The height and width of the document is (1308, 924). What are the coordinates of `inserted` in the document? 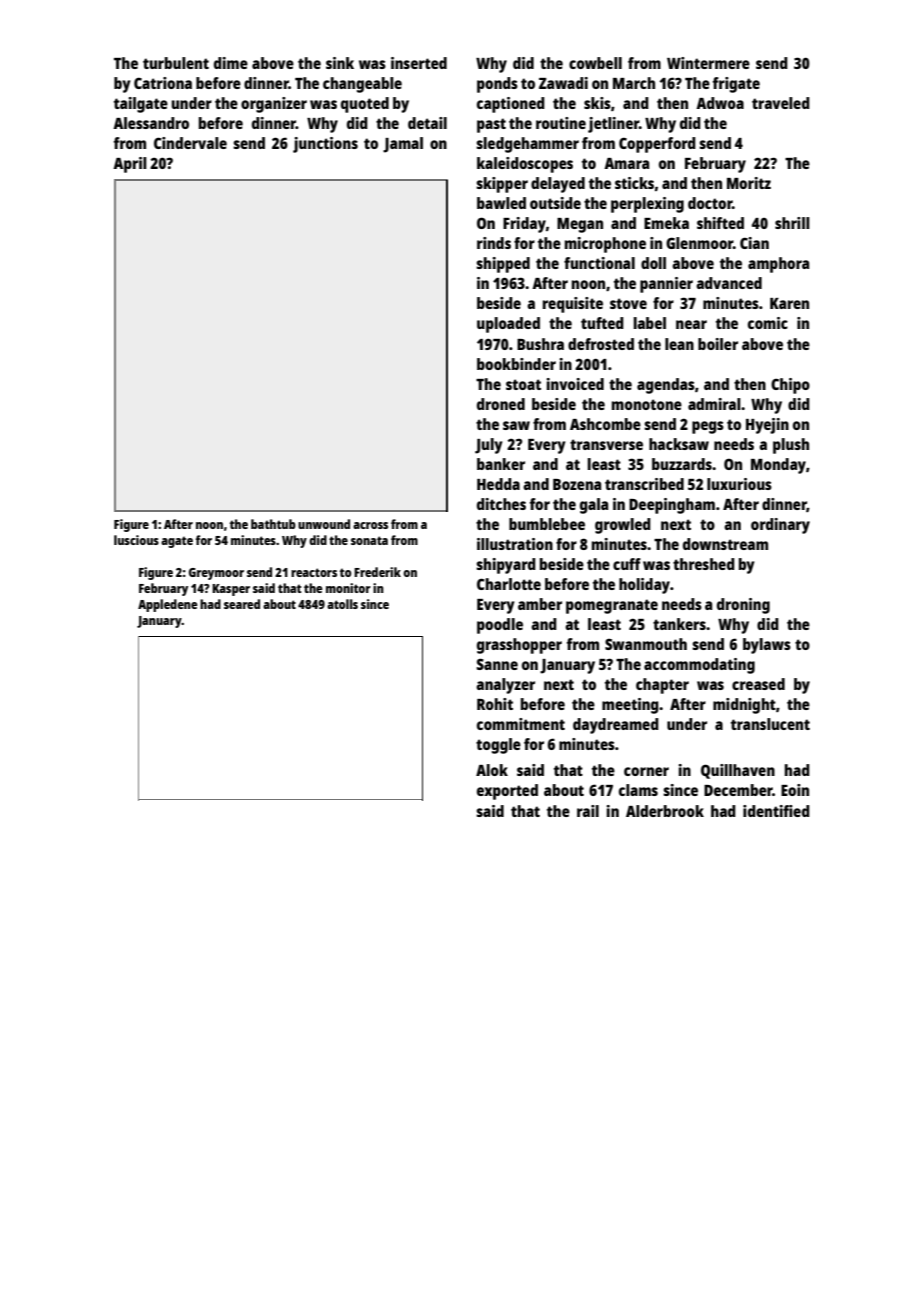 It's located at (419, 63).
